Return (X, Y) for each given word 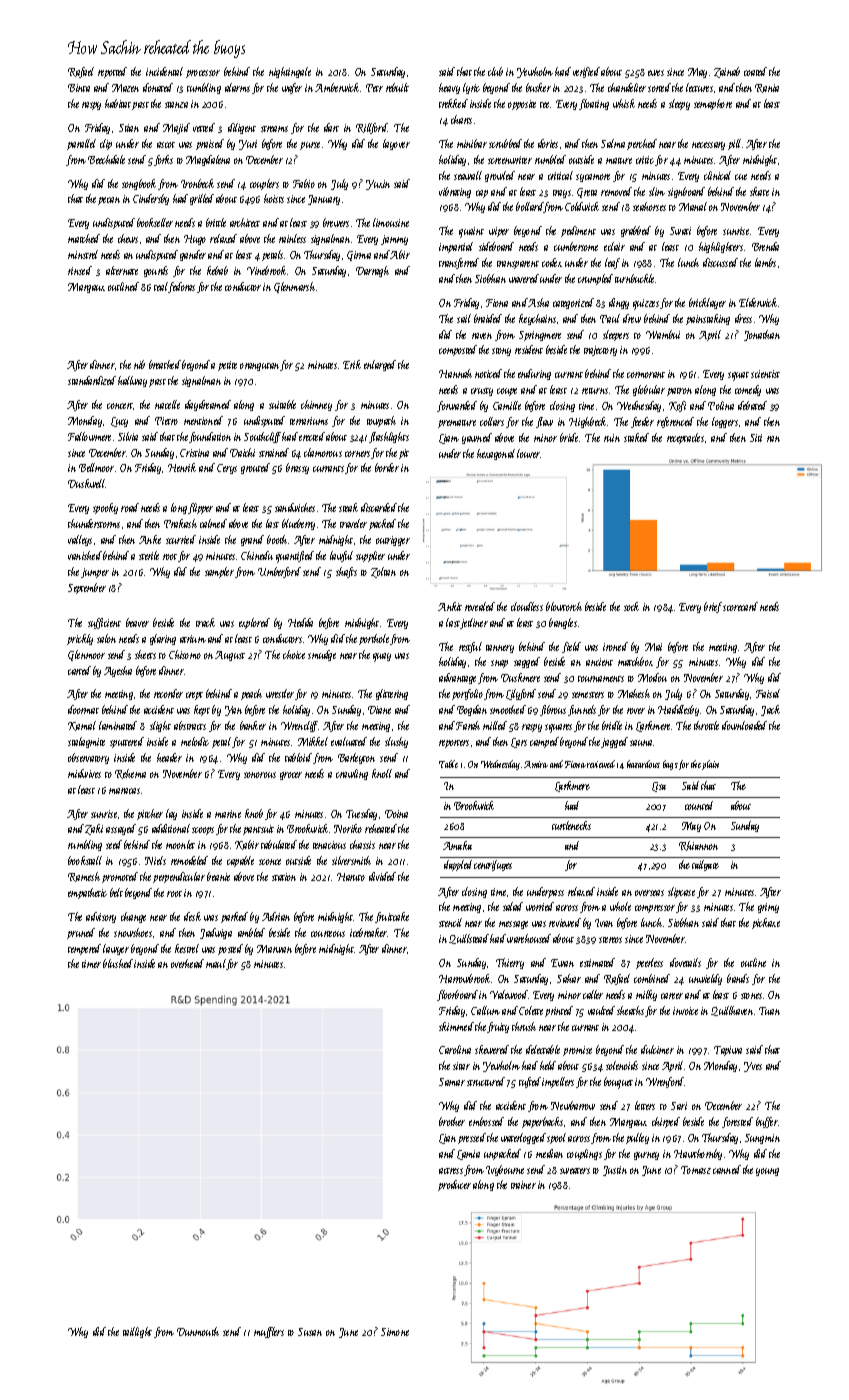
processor (203, 74)
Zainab (727, 72)
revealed (480, 606)
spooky (105, 508)
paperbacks (542, 1122)
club (495, 71)
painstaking (708, 319)
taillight (137, 1332)
